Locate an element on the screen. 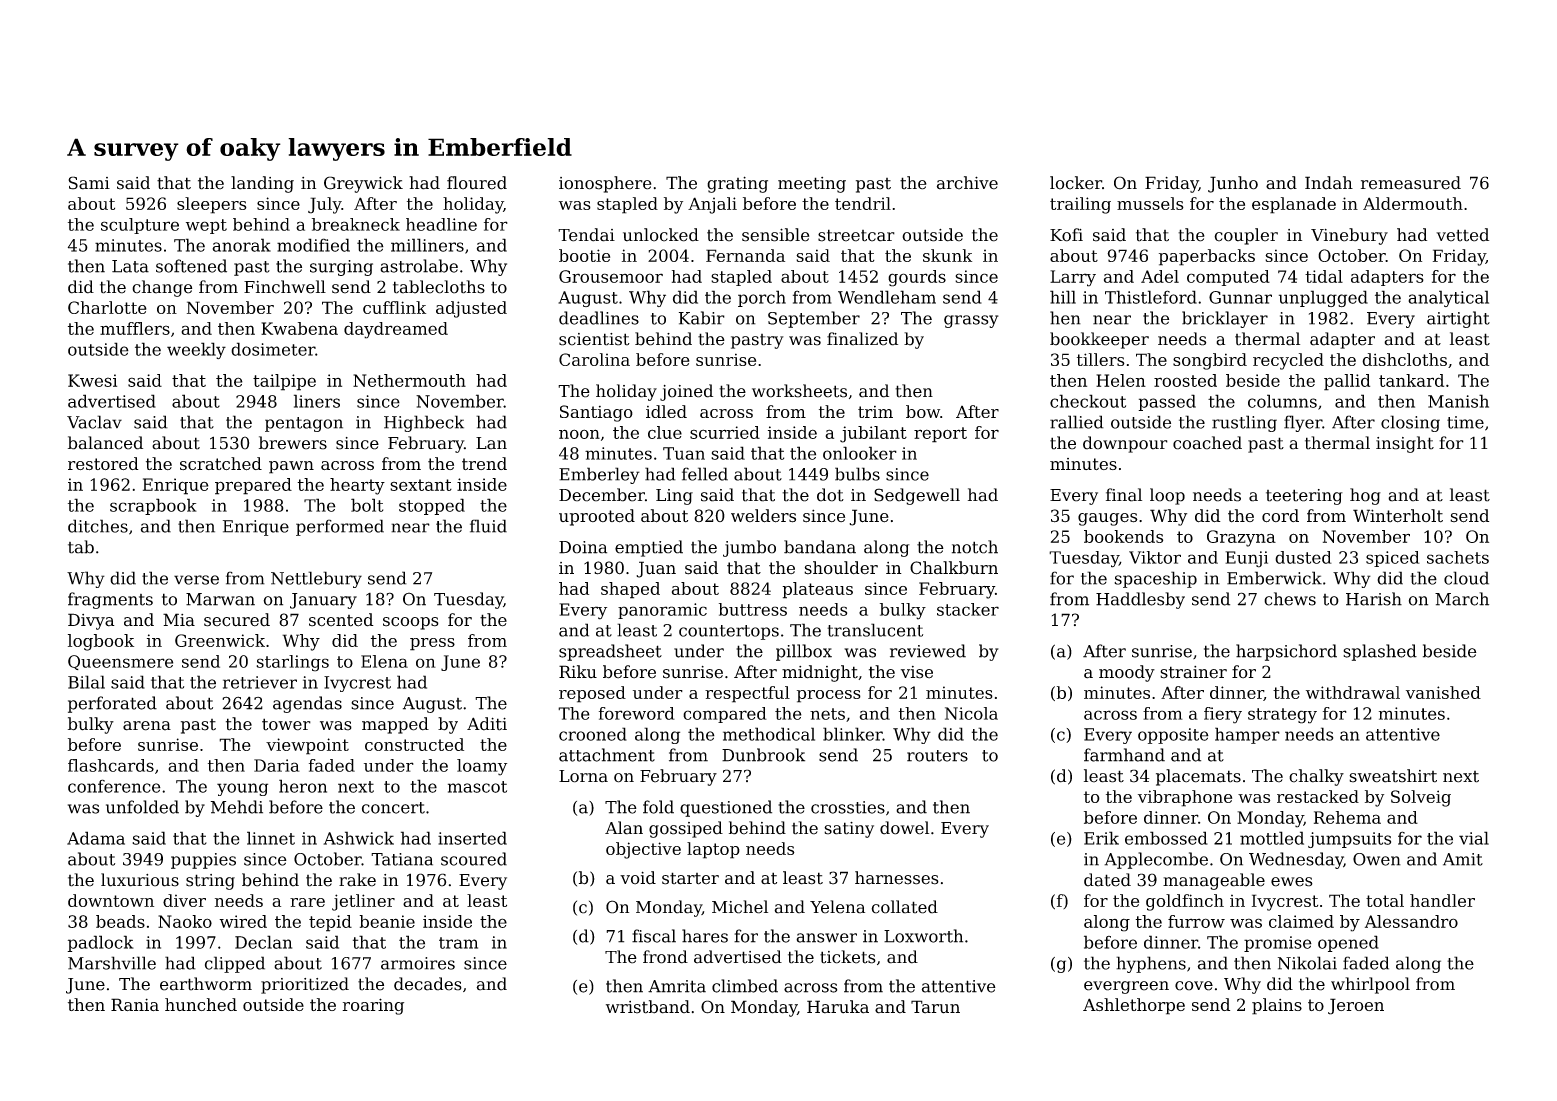 The height and width of the screenshot is (1101, 1557). scoured is located at coordinates (474, 859).
